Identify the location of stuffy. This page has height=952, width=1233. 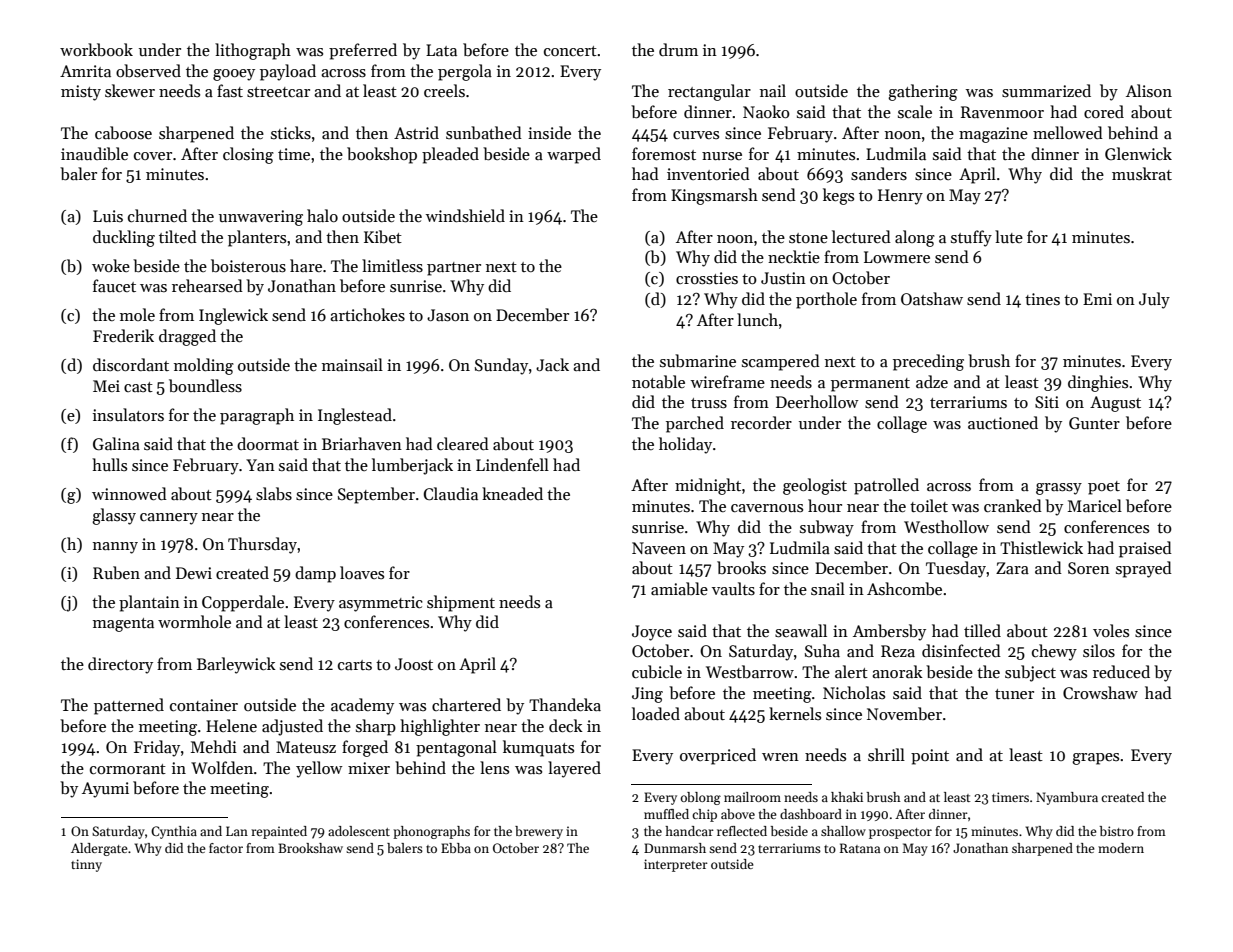
(971, 238).
